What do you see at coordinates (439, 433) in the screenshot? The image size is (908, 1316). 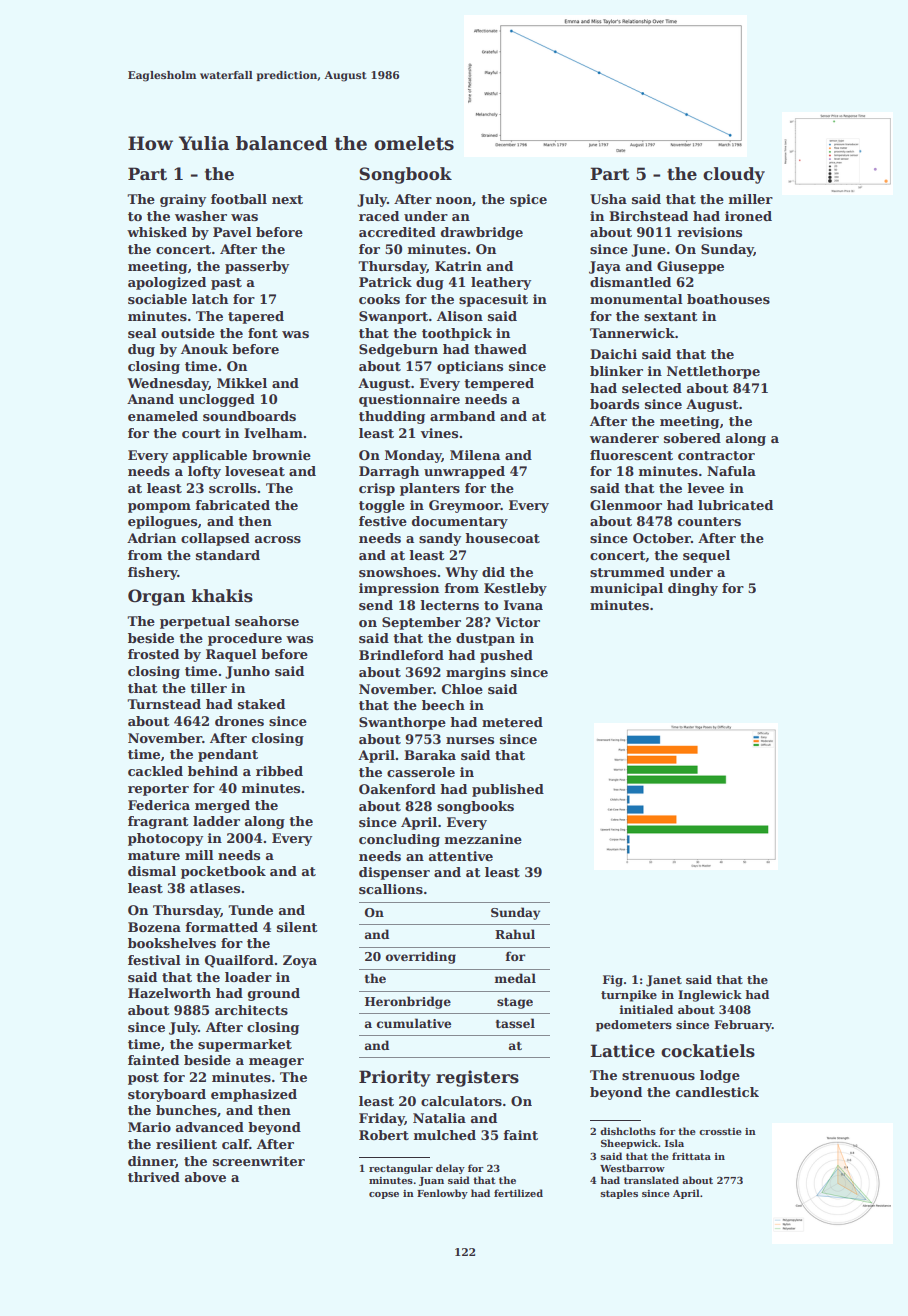 I see `vines` at bounding box center [439, 433].
